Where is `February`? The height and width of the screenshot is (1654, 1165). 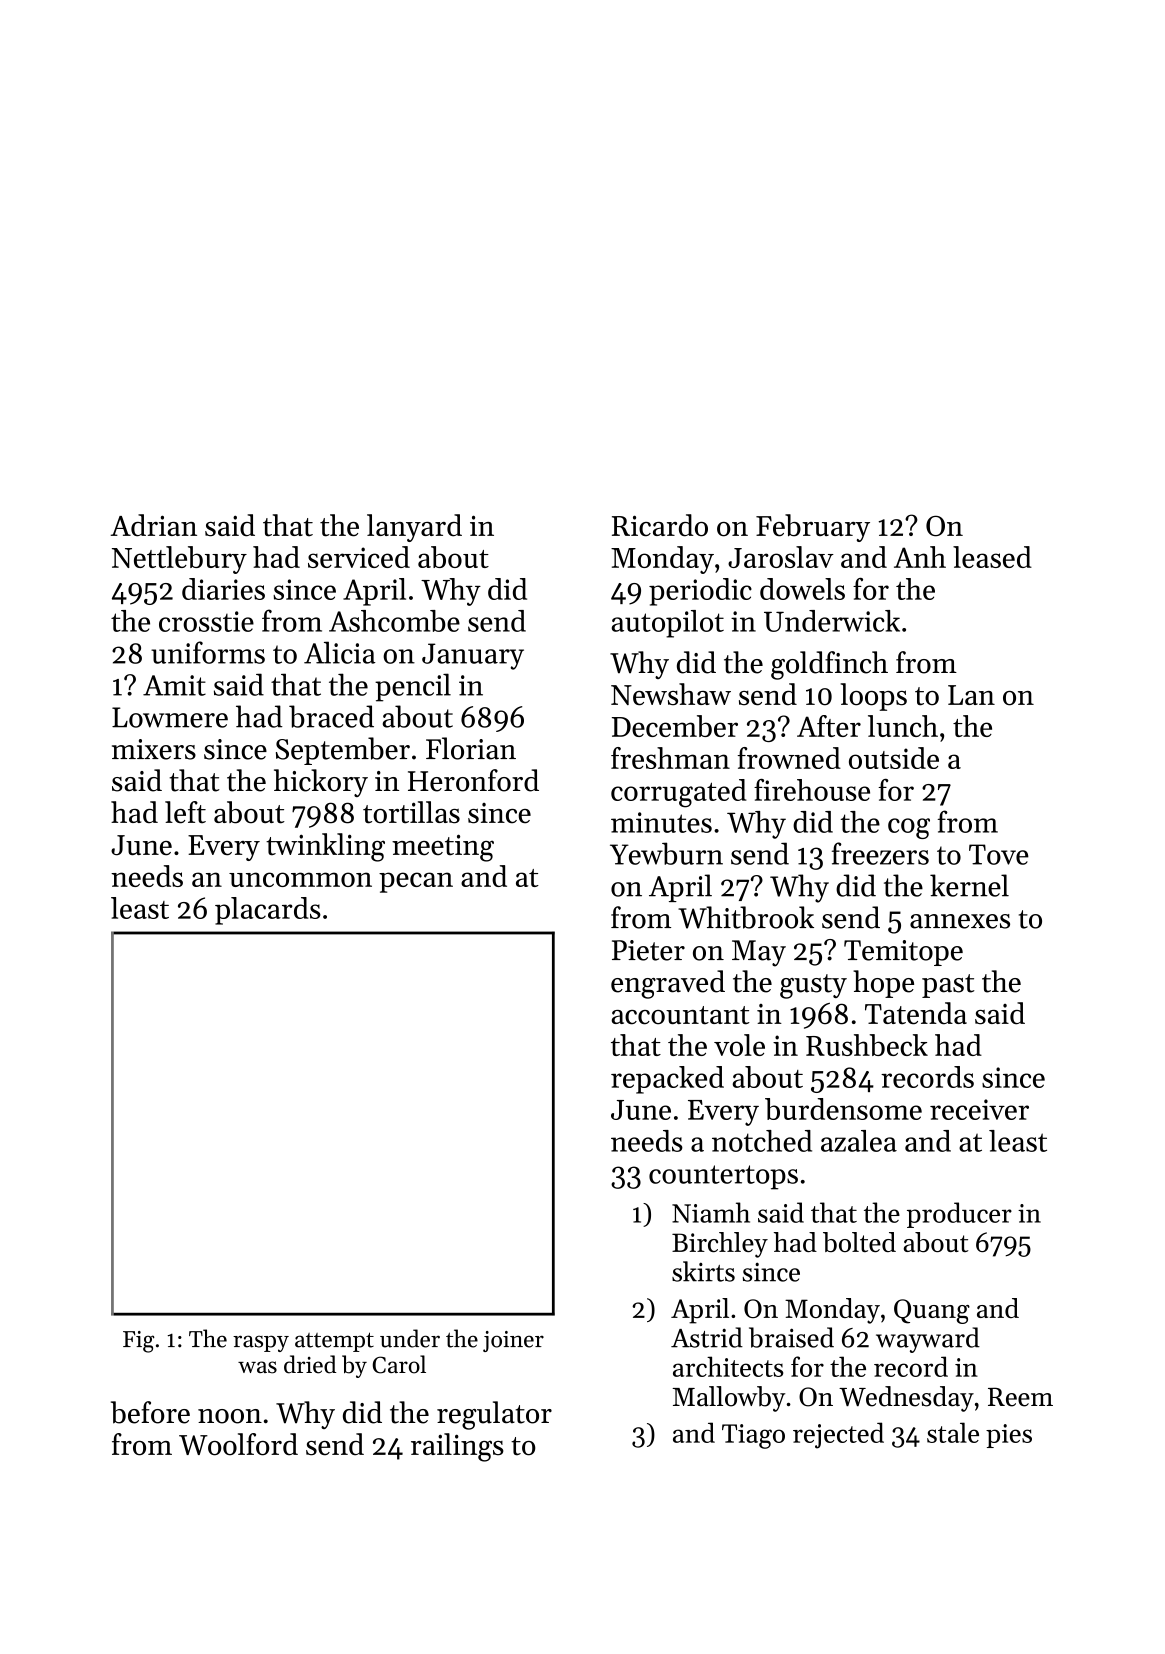
February is located at coordinates (813, 528).
